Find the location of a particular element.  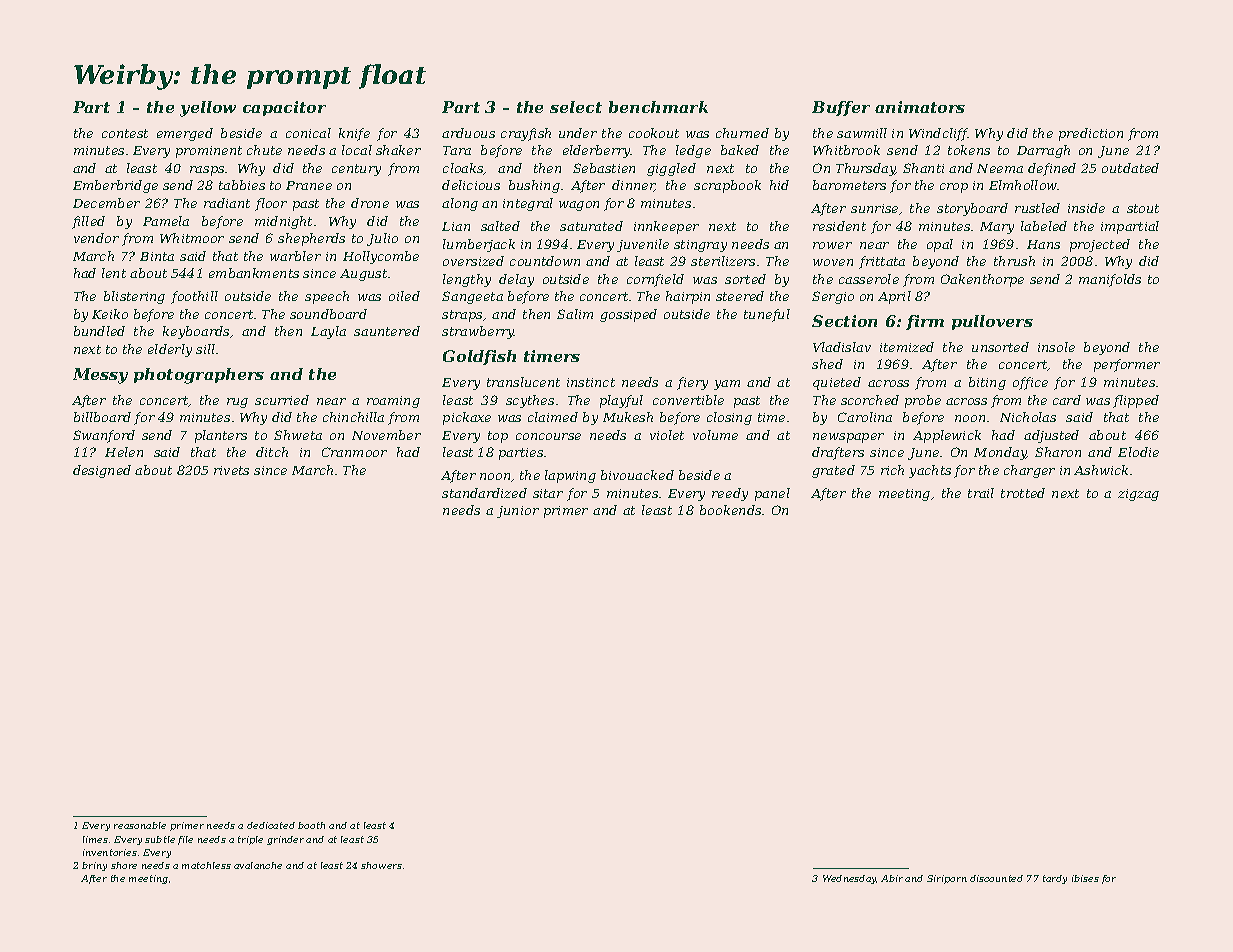

prediction is located at coordinates (1091, 134).
